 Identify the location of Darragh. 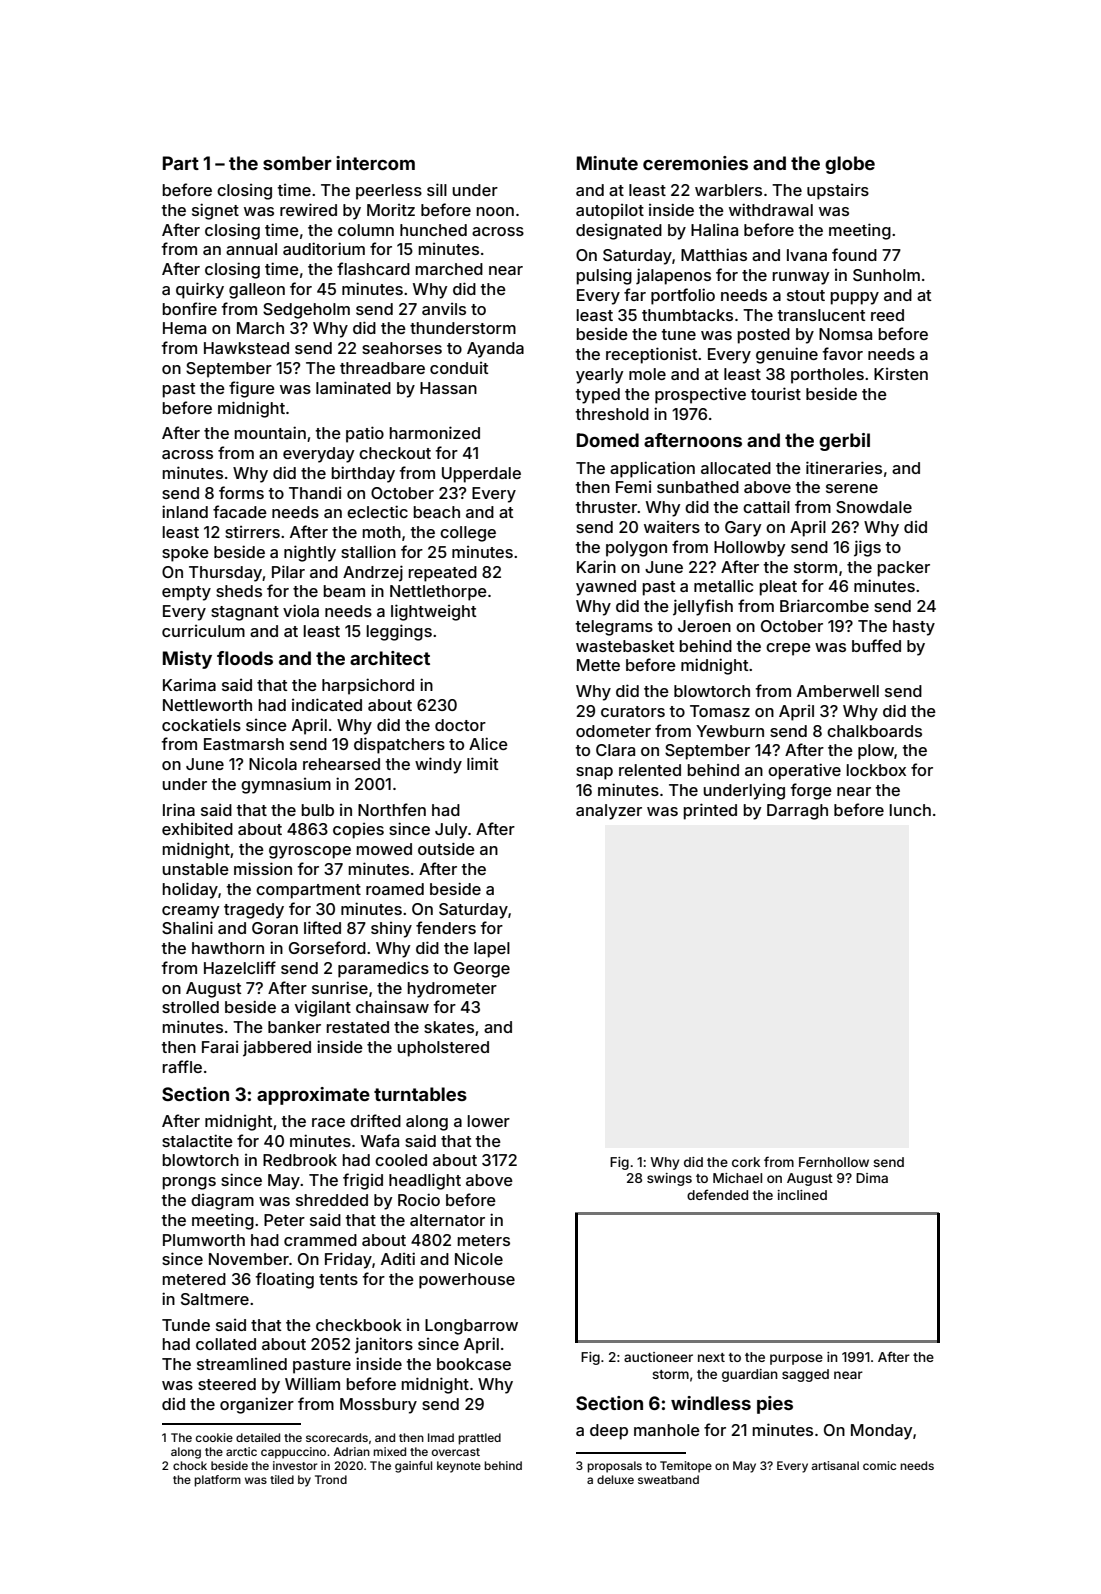
(797, 812).
